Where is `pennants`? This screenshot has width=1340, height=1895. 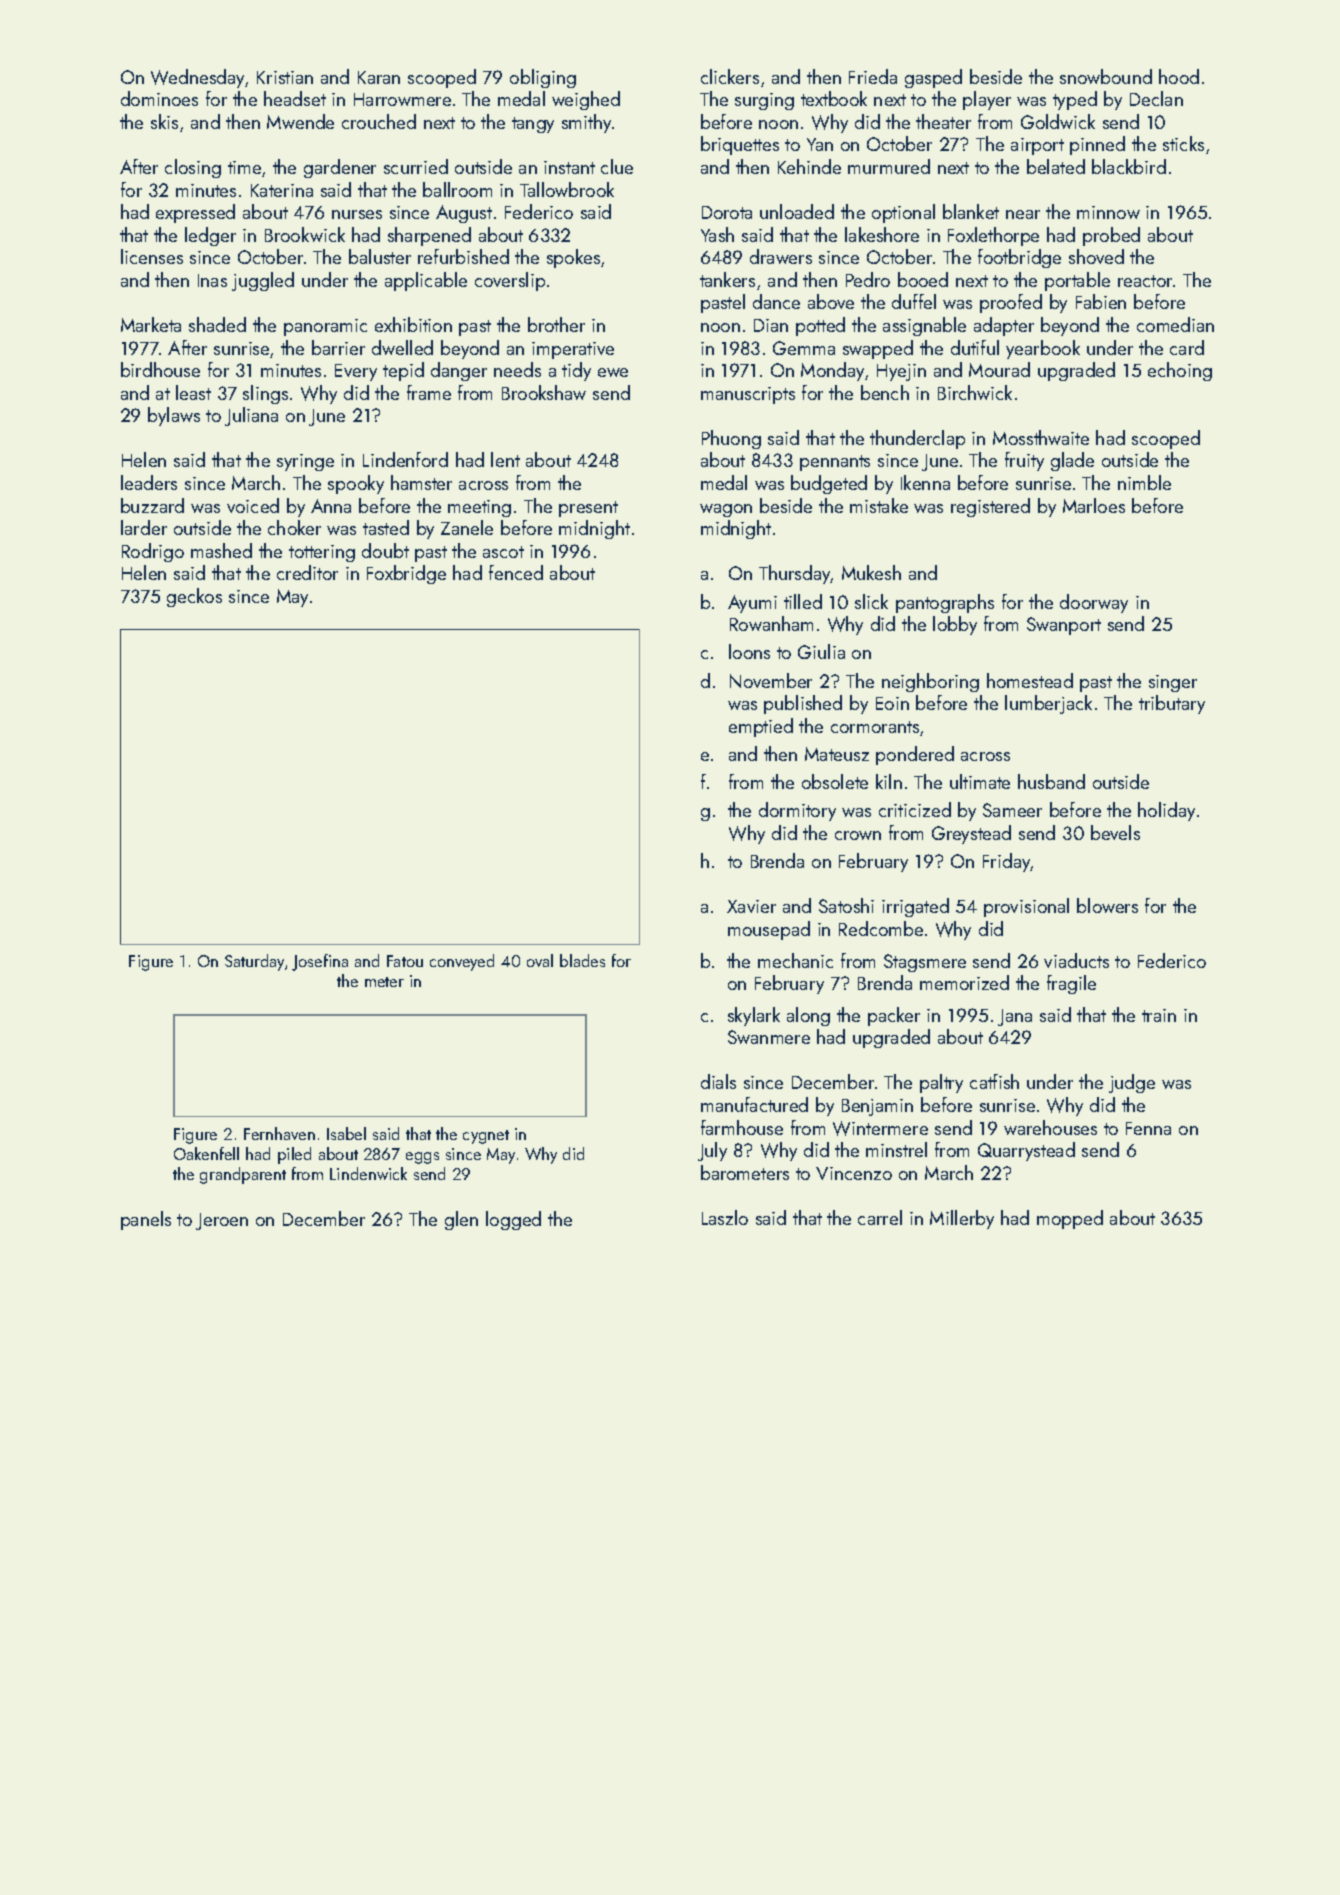
pennants is located at coordinates (835, 463).
